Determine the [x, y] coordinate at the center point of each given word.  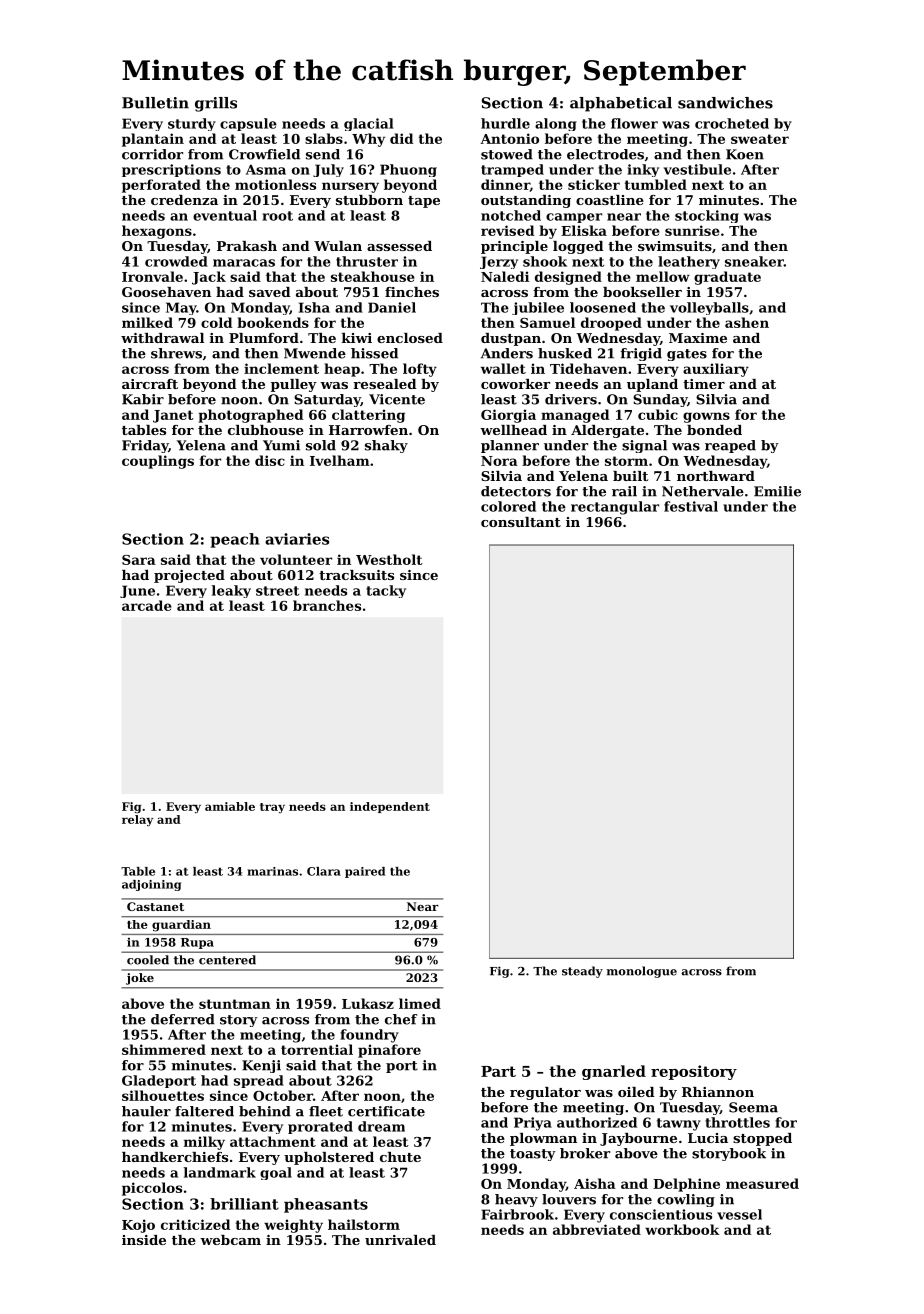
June [137, 591]
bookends [273, 322]
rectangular [615, 508]
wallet [503, 368]
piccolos [152, 1189]
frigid [641, 354]
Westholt [389, 559]
